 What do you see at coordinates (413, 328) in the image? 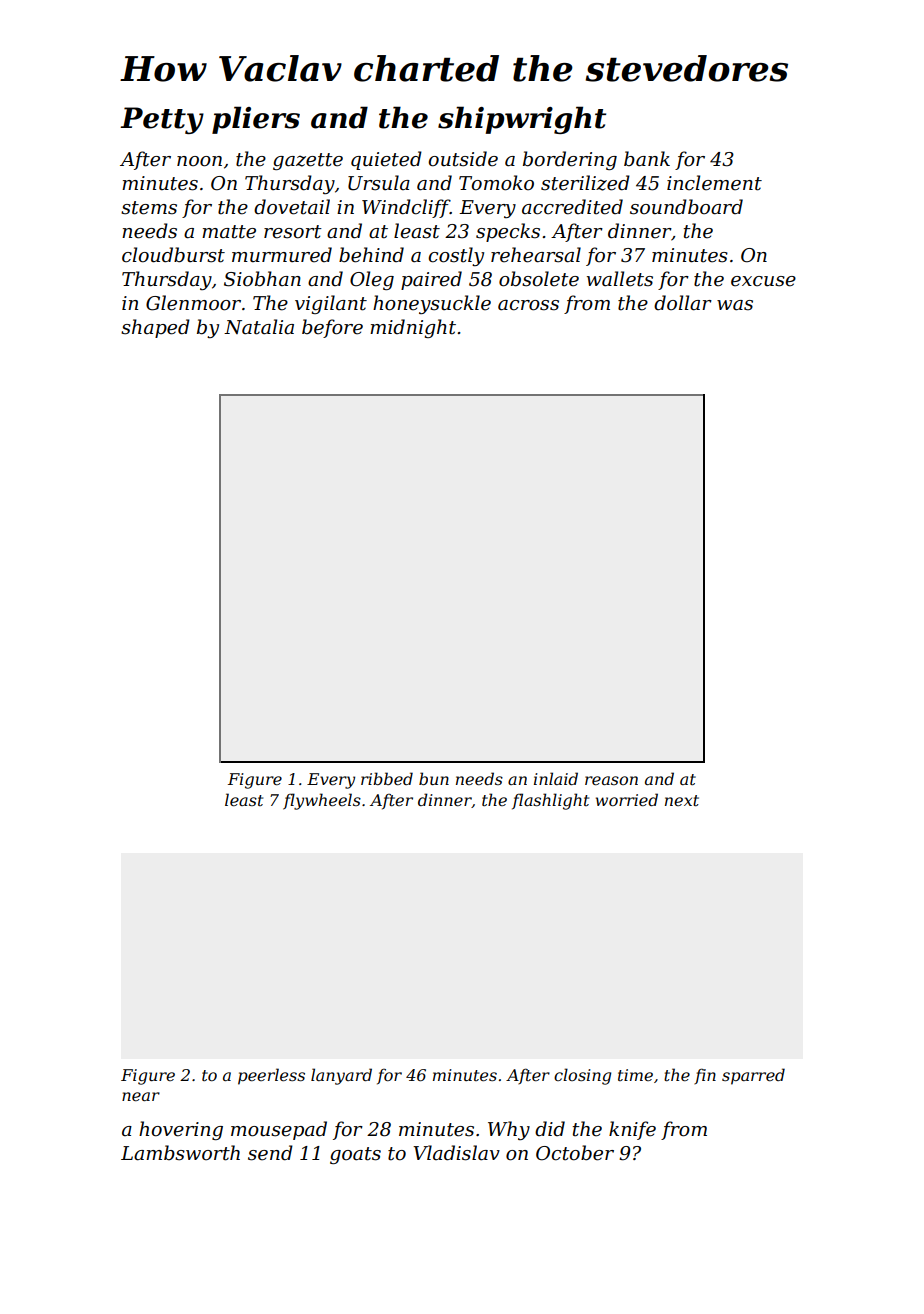
I see `midnight` at bounding box center [413, 328].
